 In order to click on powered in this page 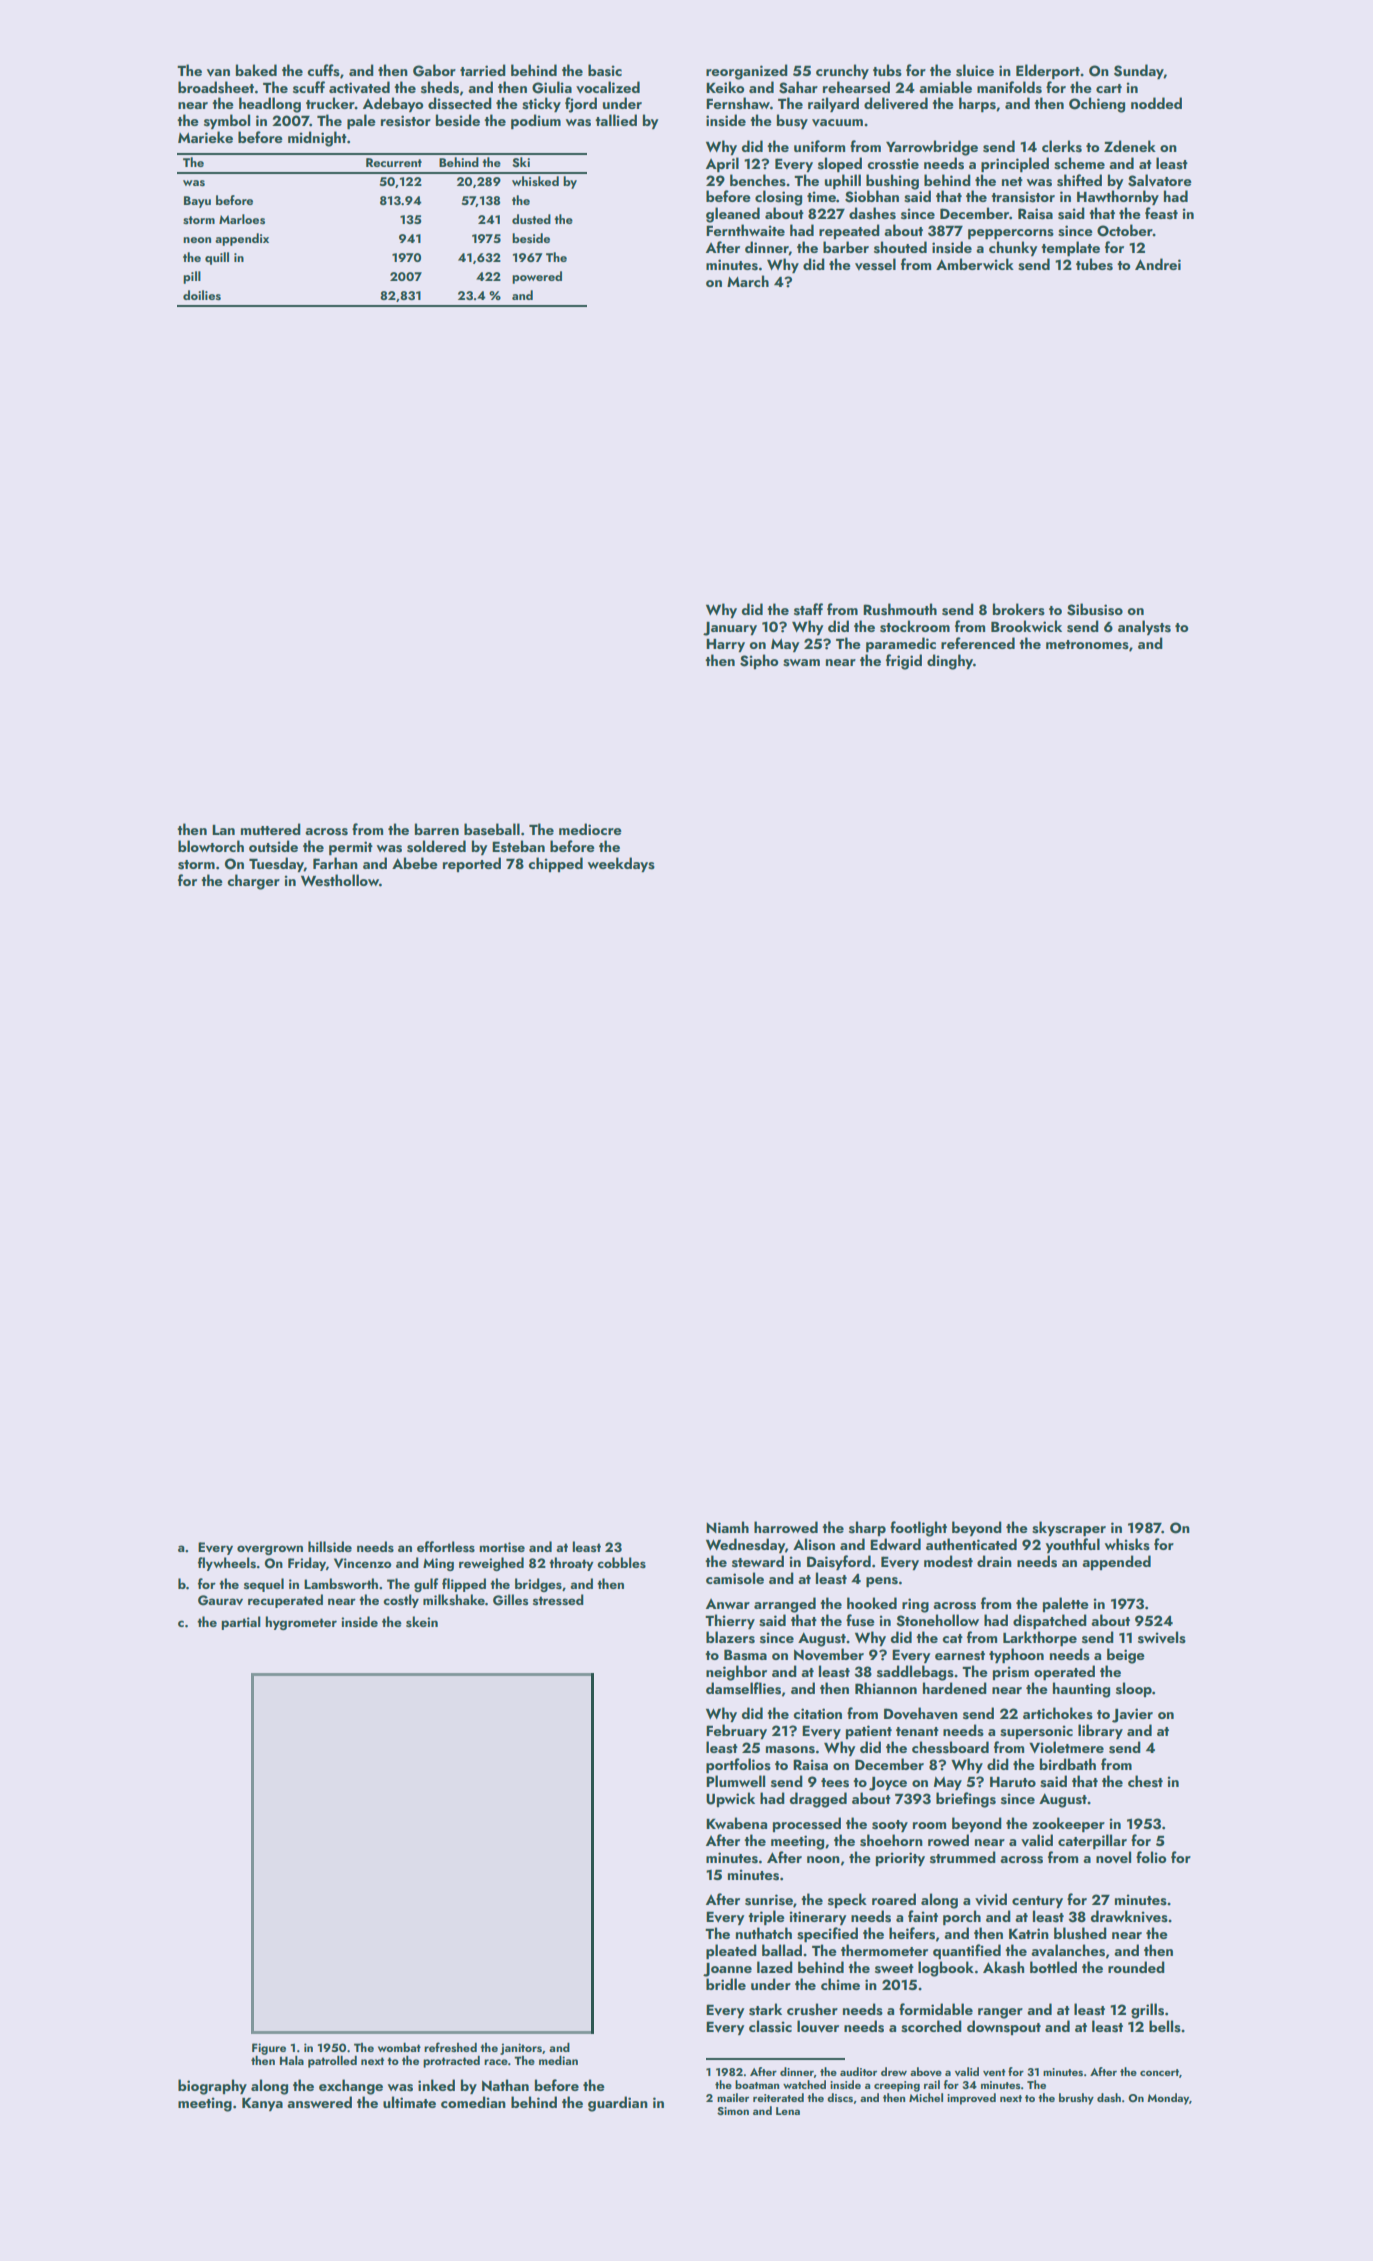, I will do `click(537, 277)`.
